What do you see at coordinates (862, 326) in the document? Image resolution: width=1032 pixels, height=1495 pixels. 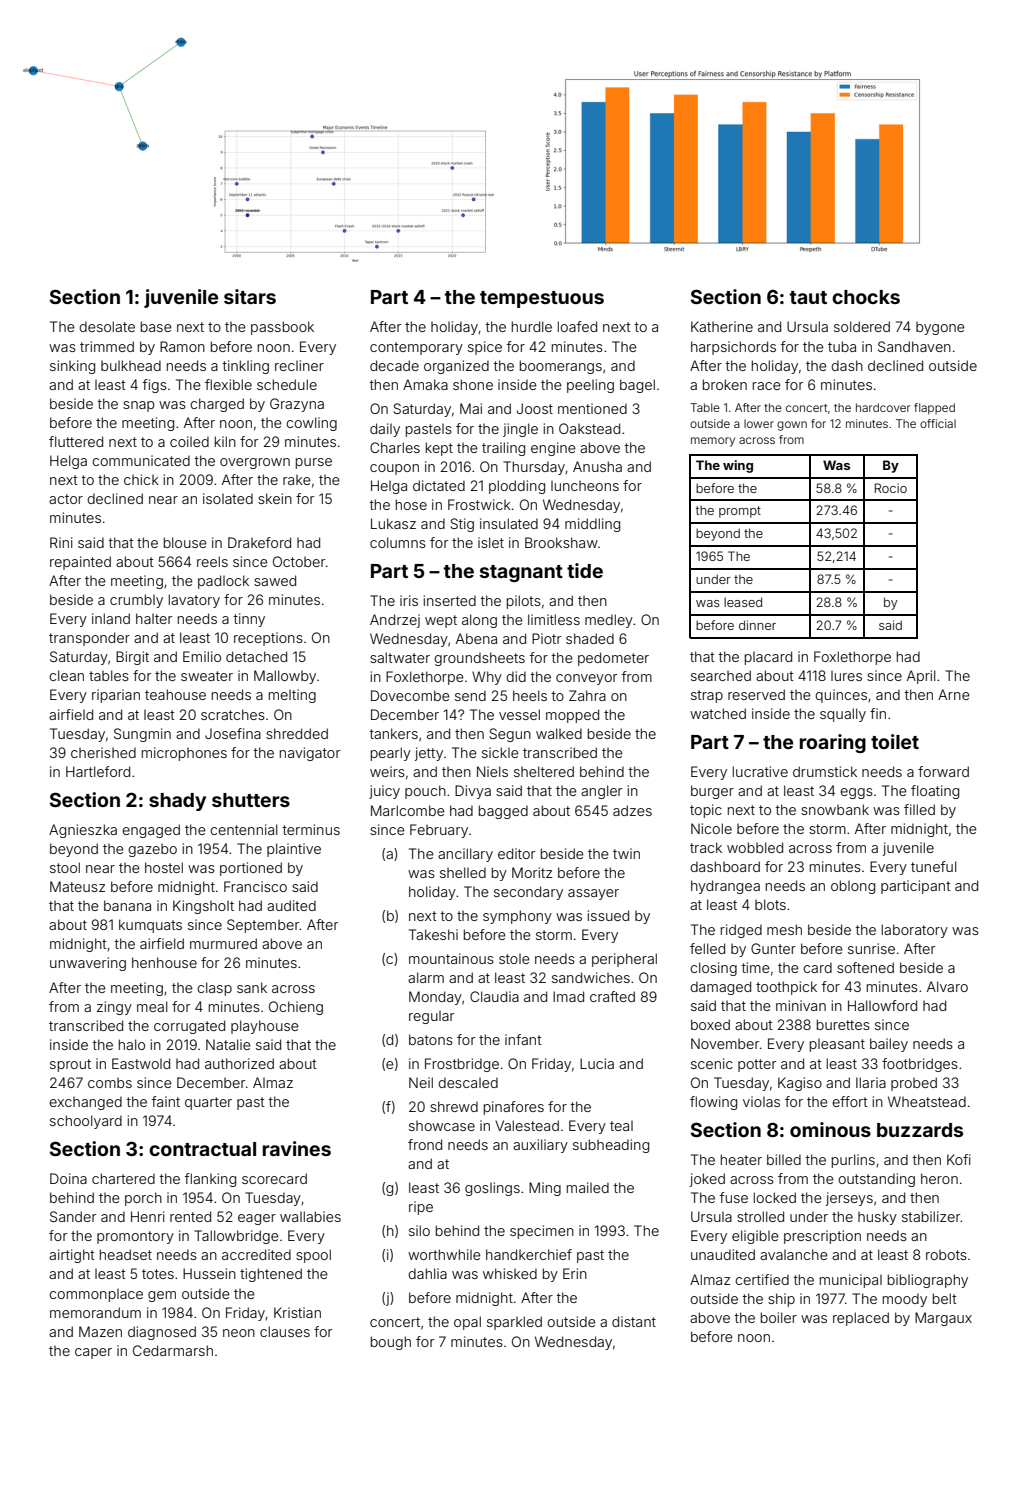 I see `soldered` at bounding box center [862, 326].
